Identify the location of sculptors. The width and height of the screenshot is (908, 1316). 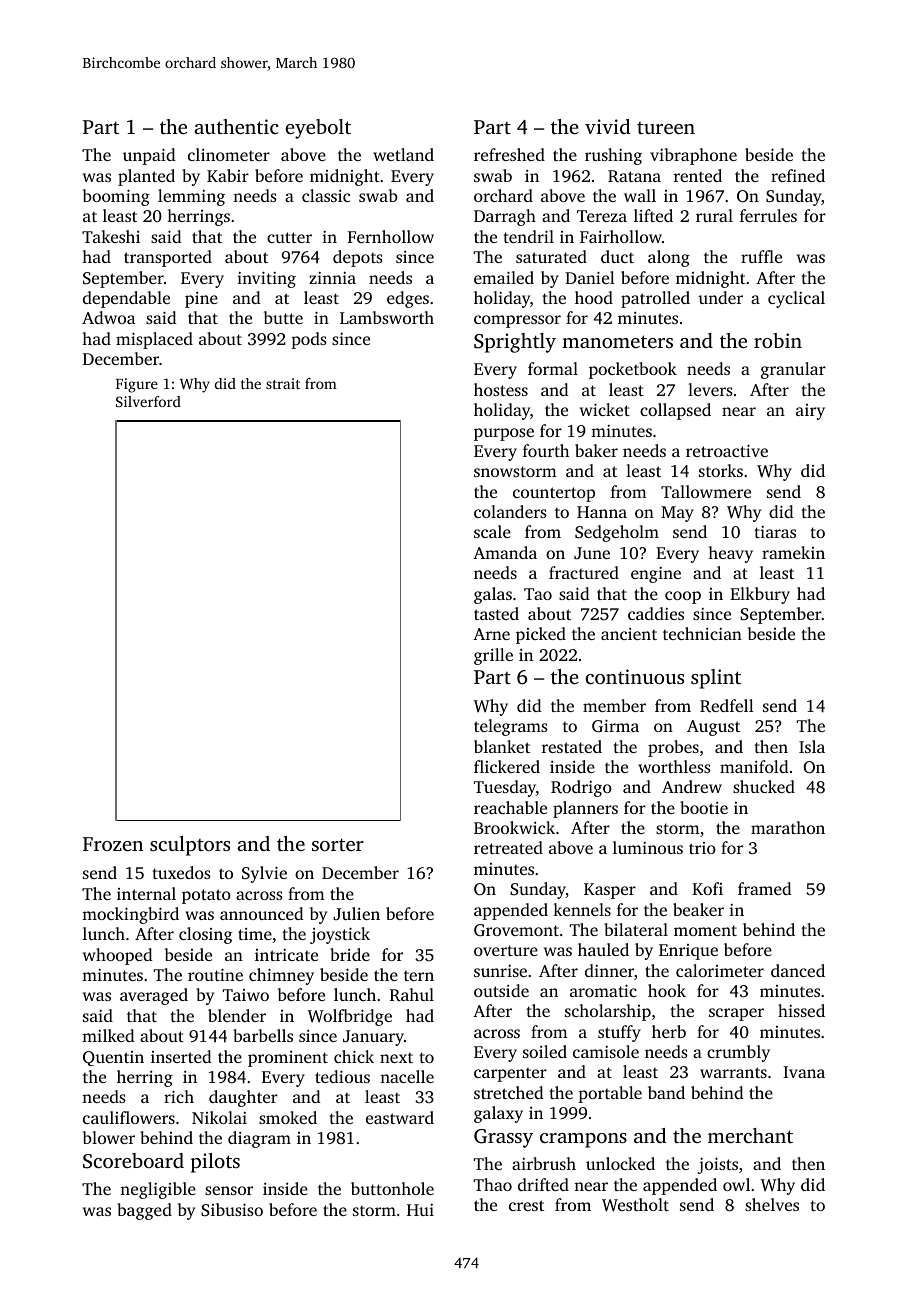
(190, 846).
